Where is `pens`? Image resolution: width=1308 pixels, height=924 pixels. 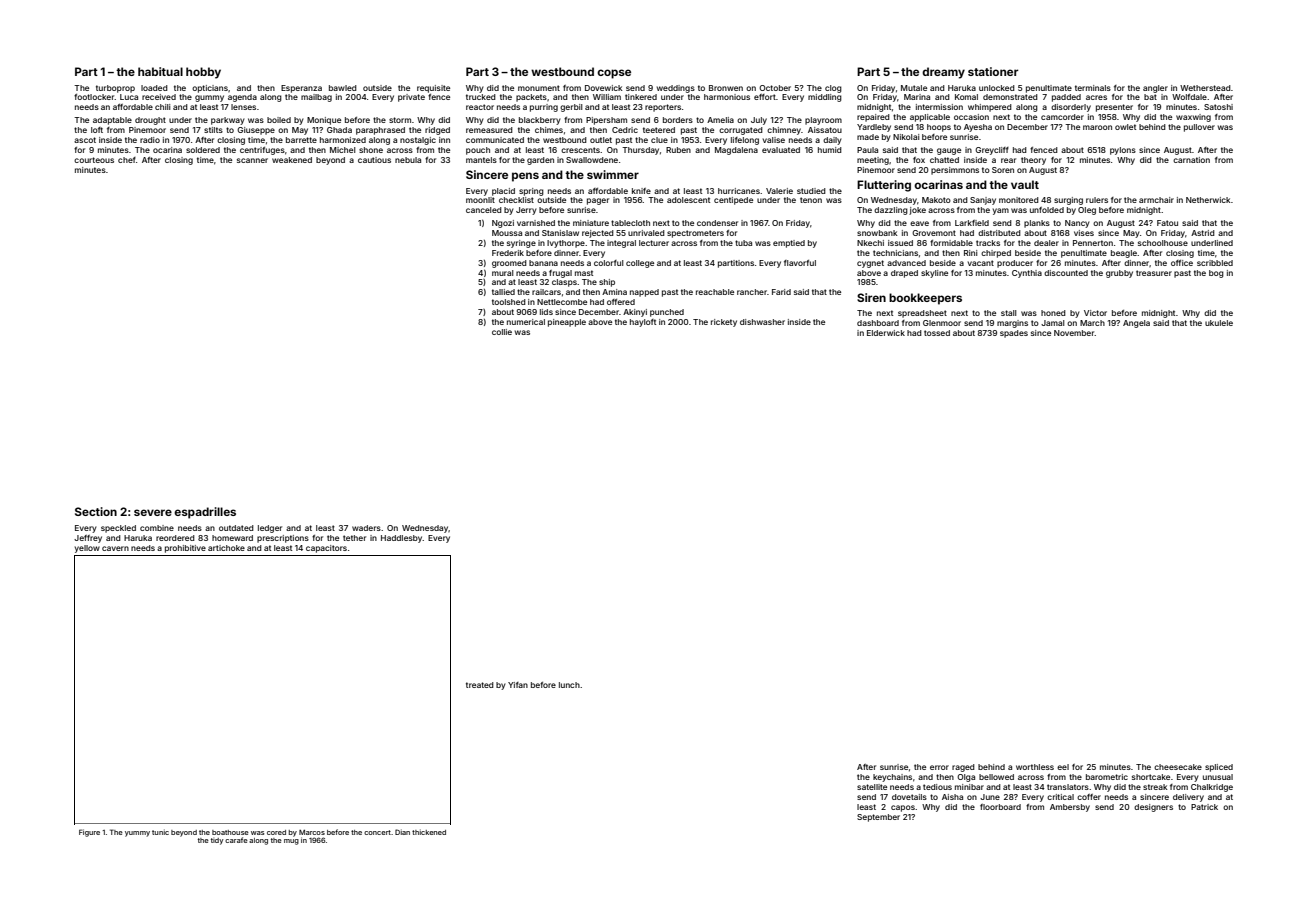 pens is located at coordinates (525, 177).
